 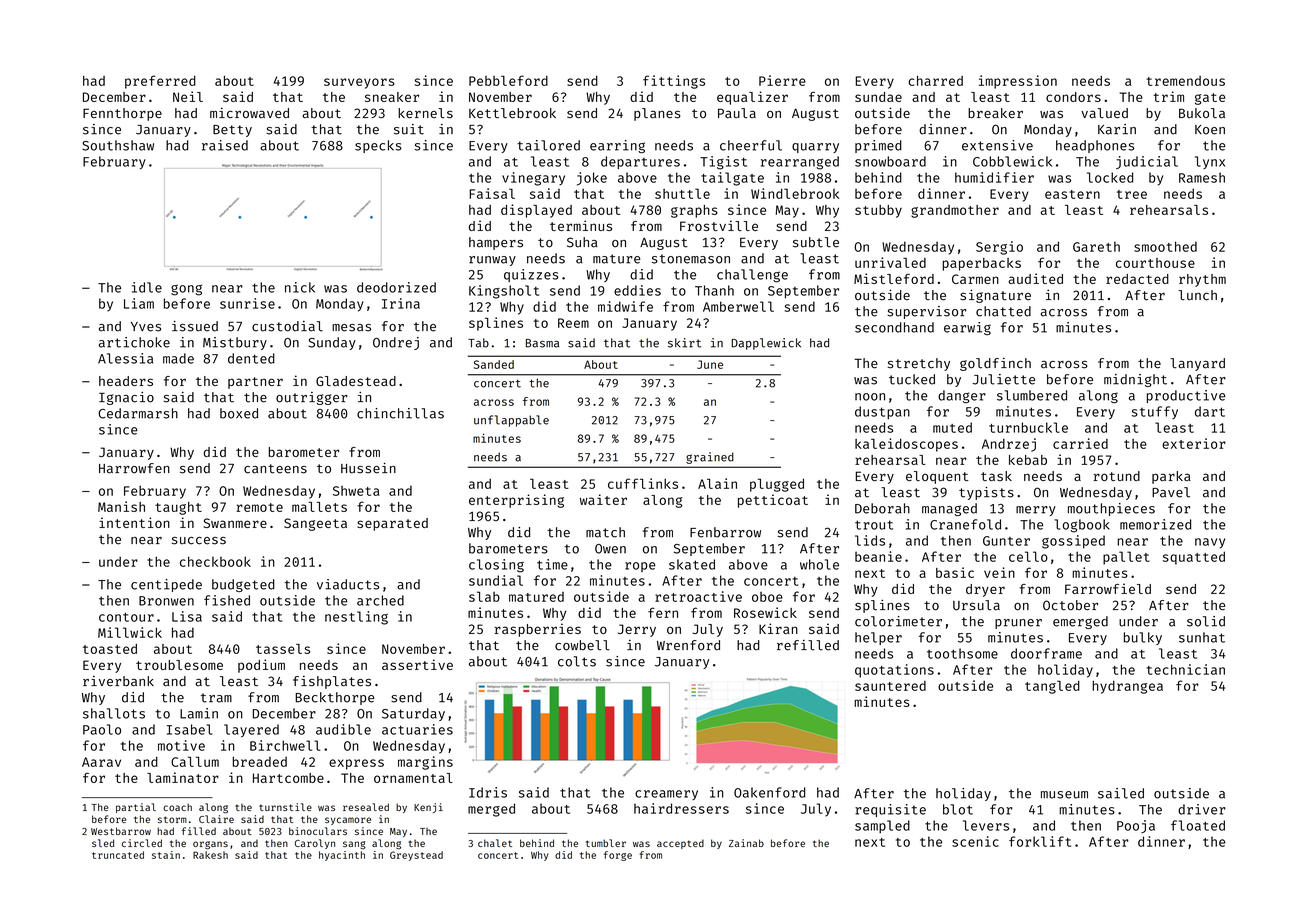 I want to click on toasted, so click(x=110, y=649).
